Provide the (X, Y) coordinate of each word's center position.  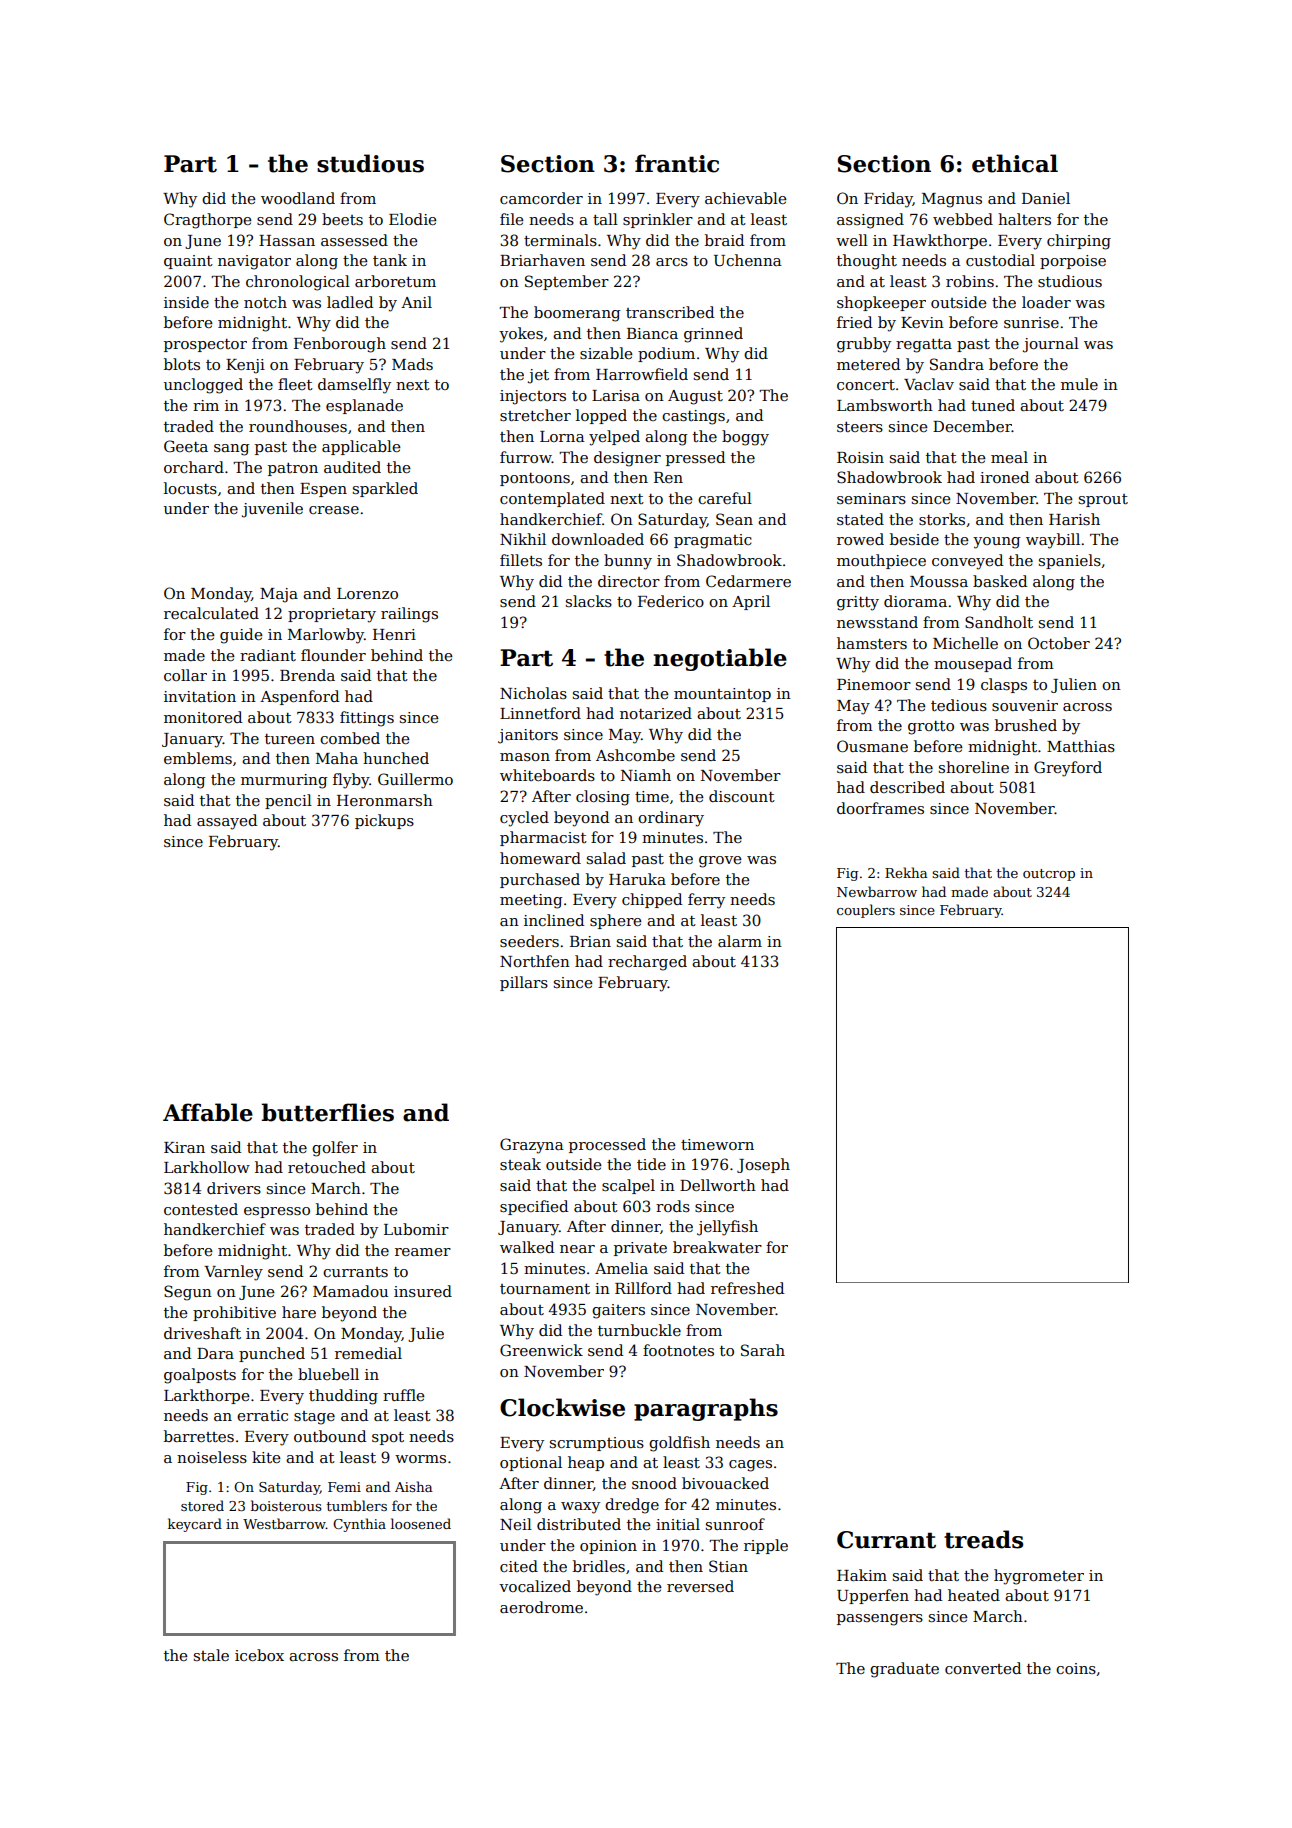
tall (605, 219)
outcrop (1049, 875)
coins (1076, 1668)
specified (534, 1207)
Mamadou (350, 1291)
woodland (298, 198)
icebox (259, 1655)
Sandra (957, 364)
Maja (279, 595)
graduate (904, 1670)
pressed (695, 458)
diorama (915, 601)
